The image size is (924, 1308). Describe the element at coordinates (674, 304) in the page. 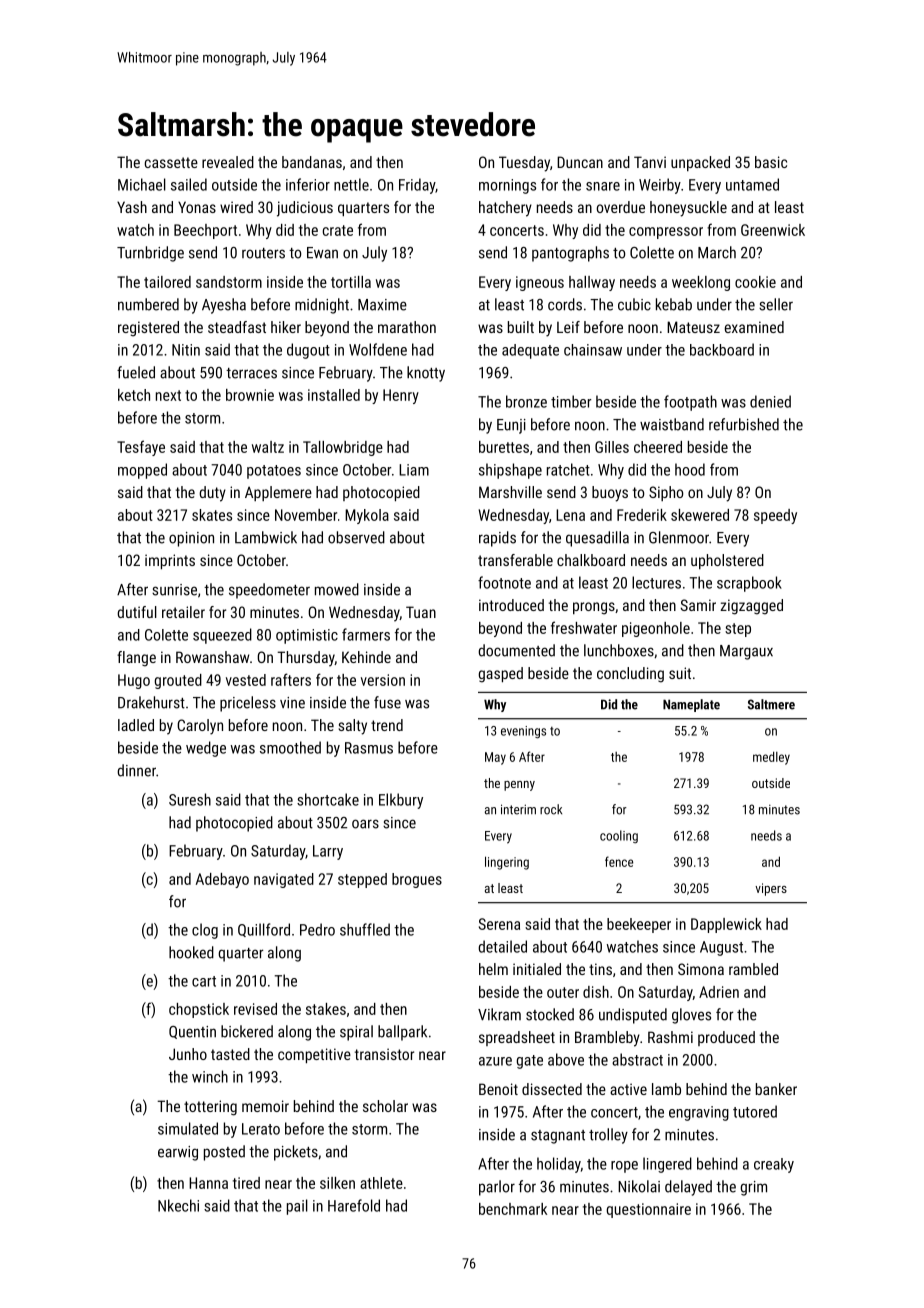

I see `kebab` at that location.
